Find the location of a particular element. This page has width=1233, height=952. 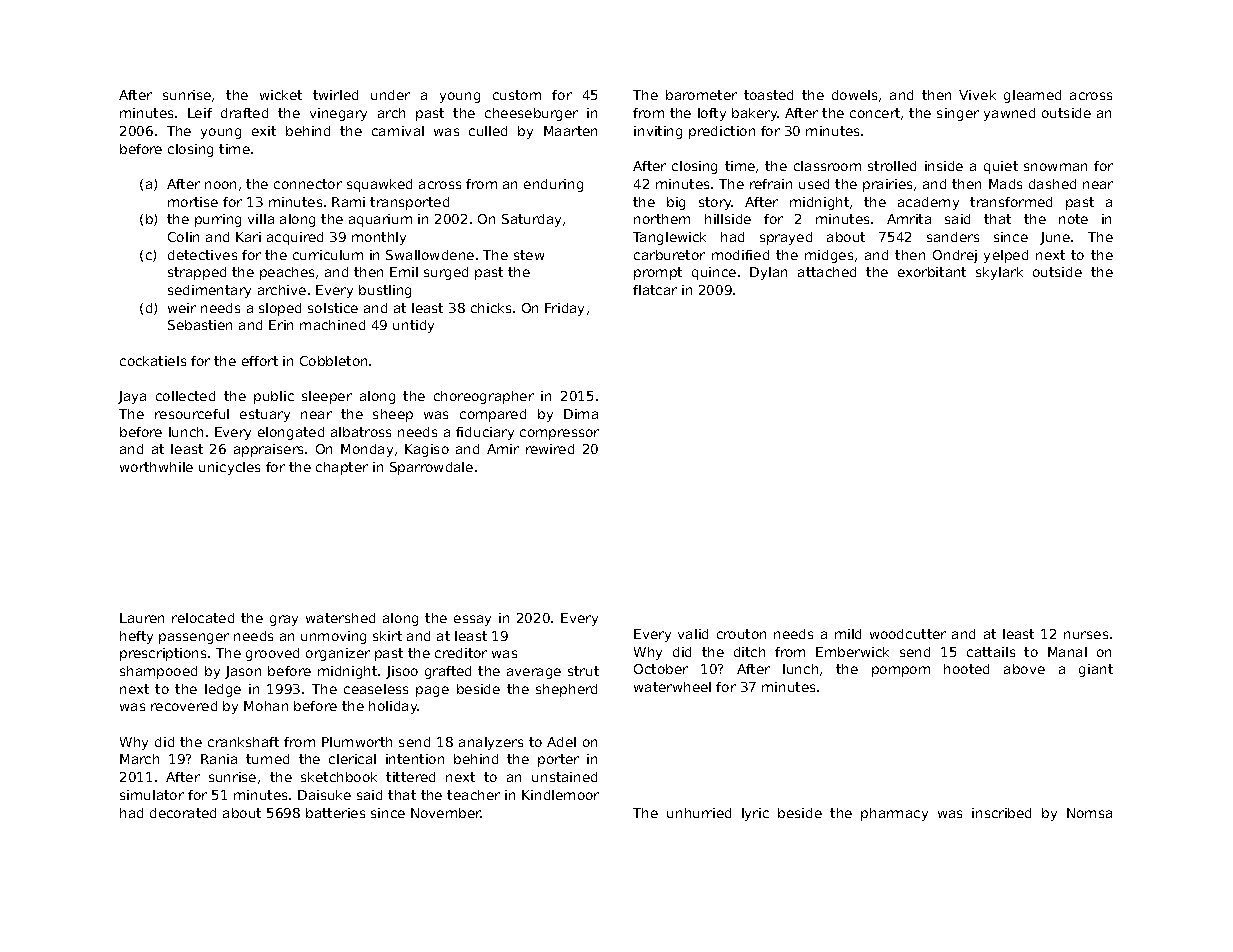

custom is located at coordinates (517, 95).
